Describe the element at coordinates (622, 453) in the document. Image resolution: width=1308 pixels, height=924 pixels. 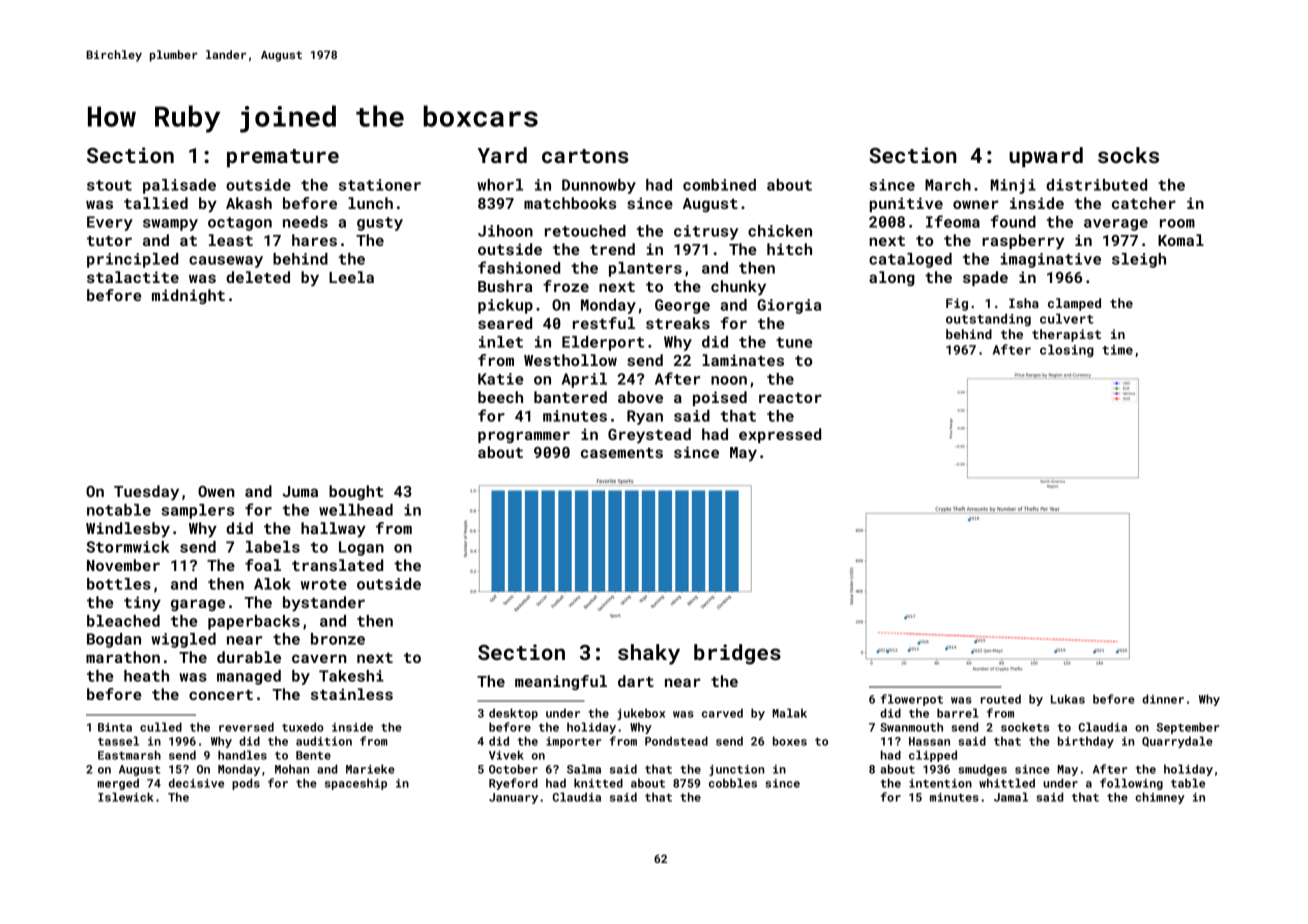
I see `casements` at that location.
